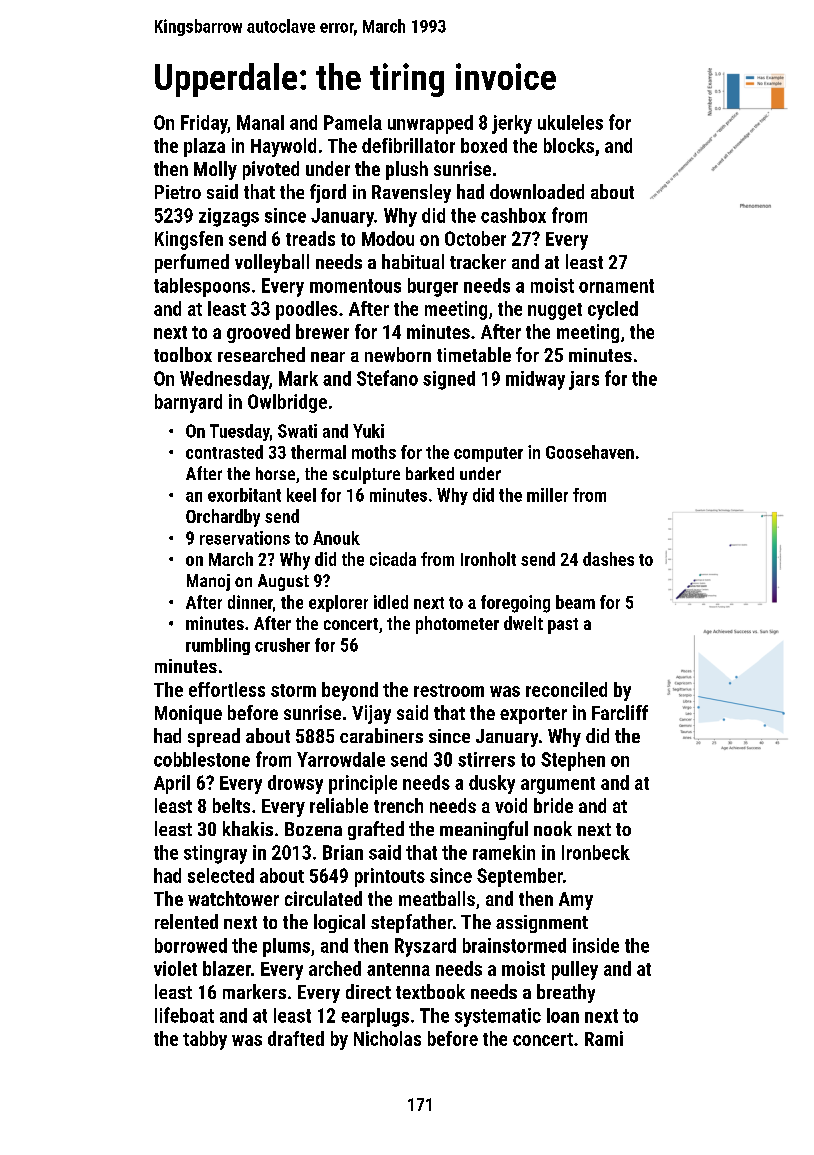 The height and width of the page is (1155, 814). Describe the element at coordinates (576, 901) in the page. I see `Amy` at that location.
